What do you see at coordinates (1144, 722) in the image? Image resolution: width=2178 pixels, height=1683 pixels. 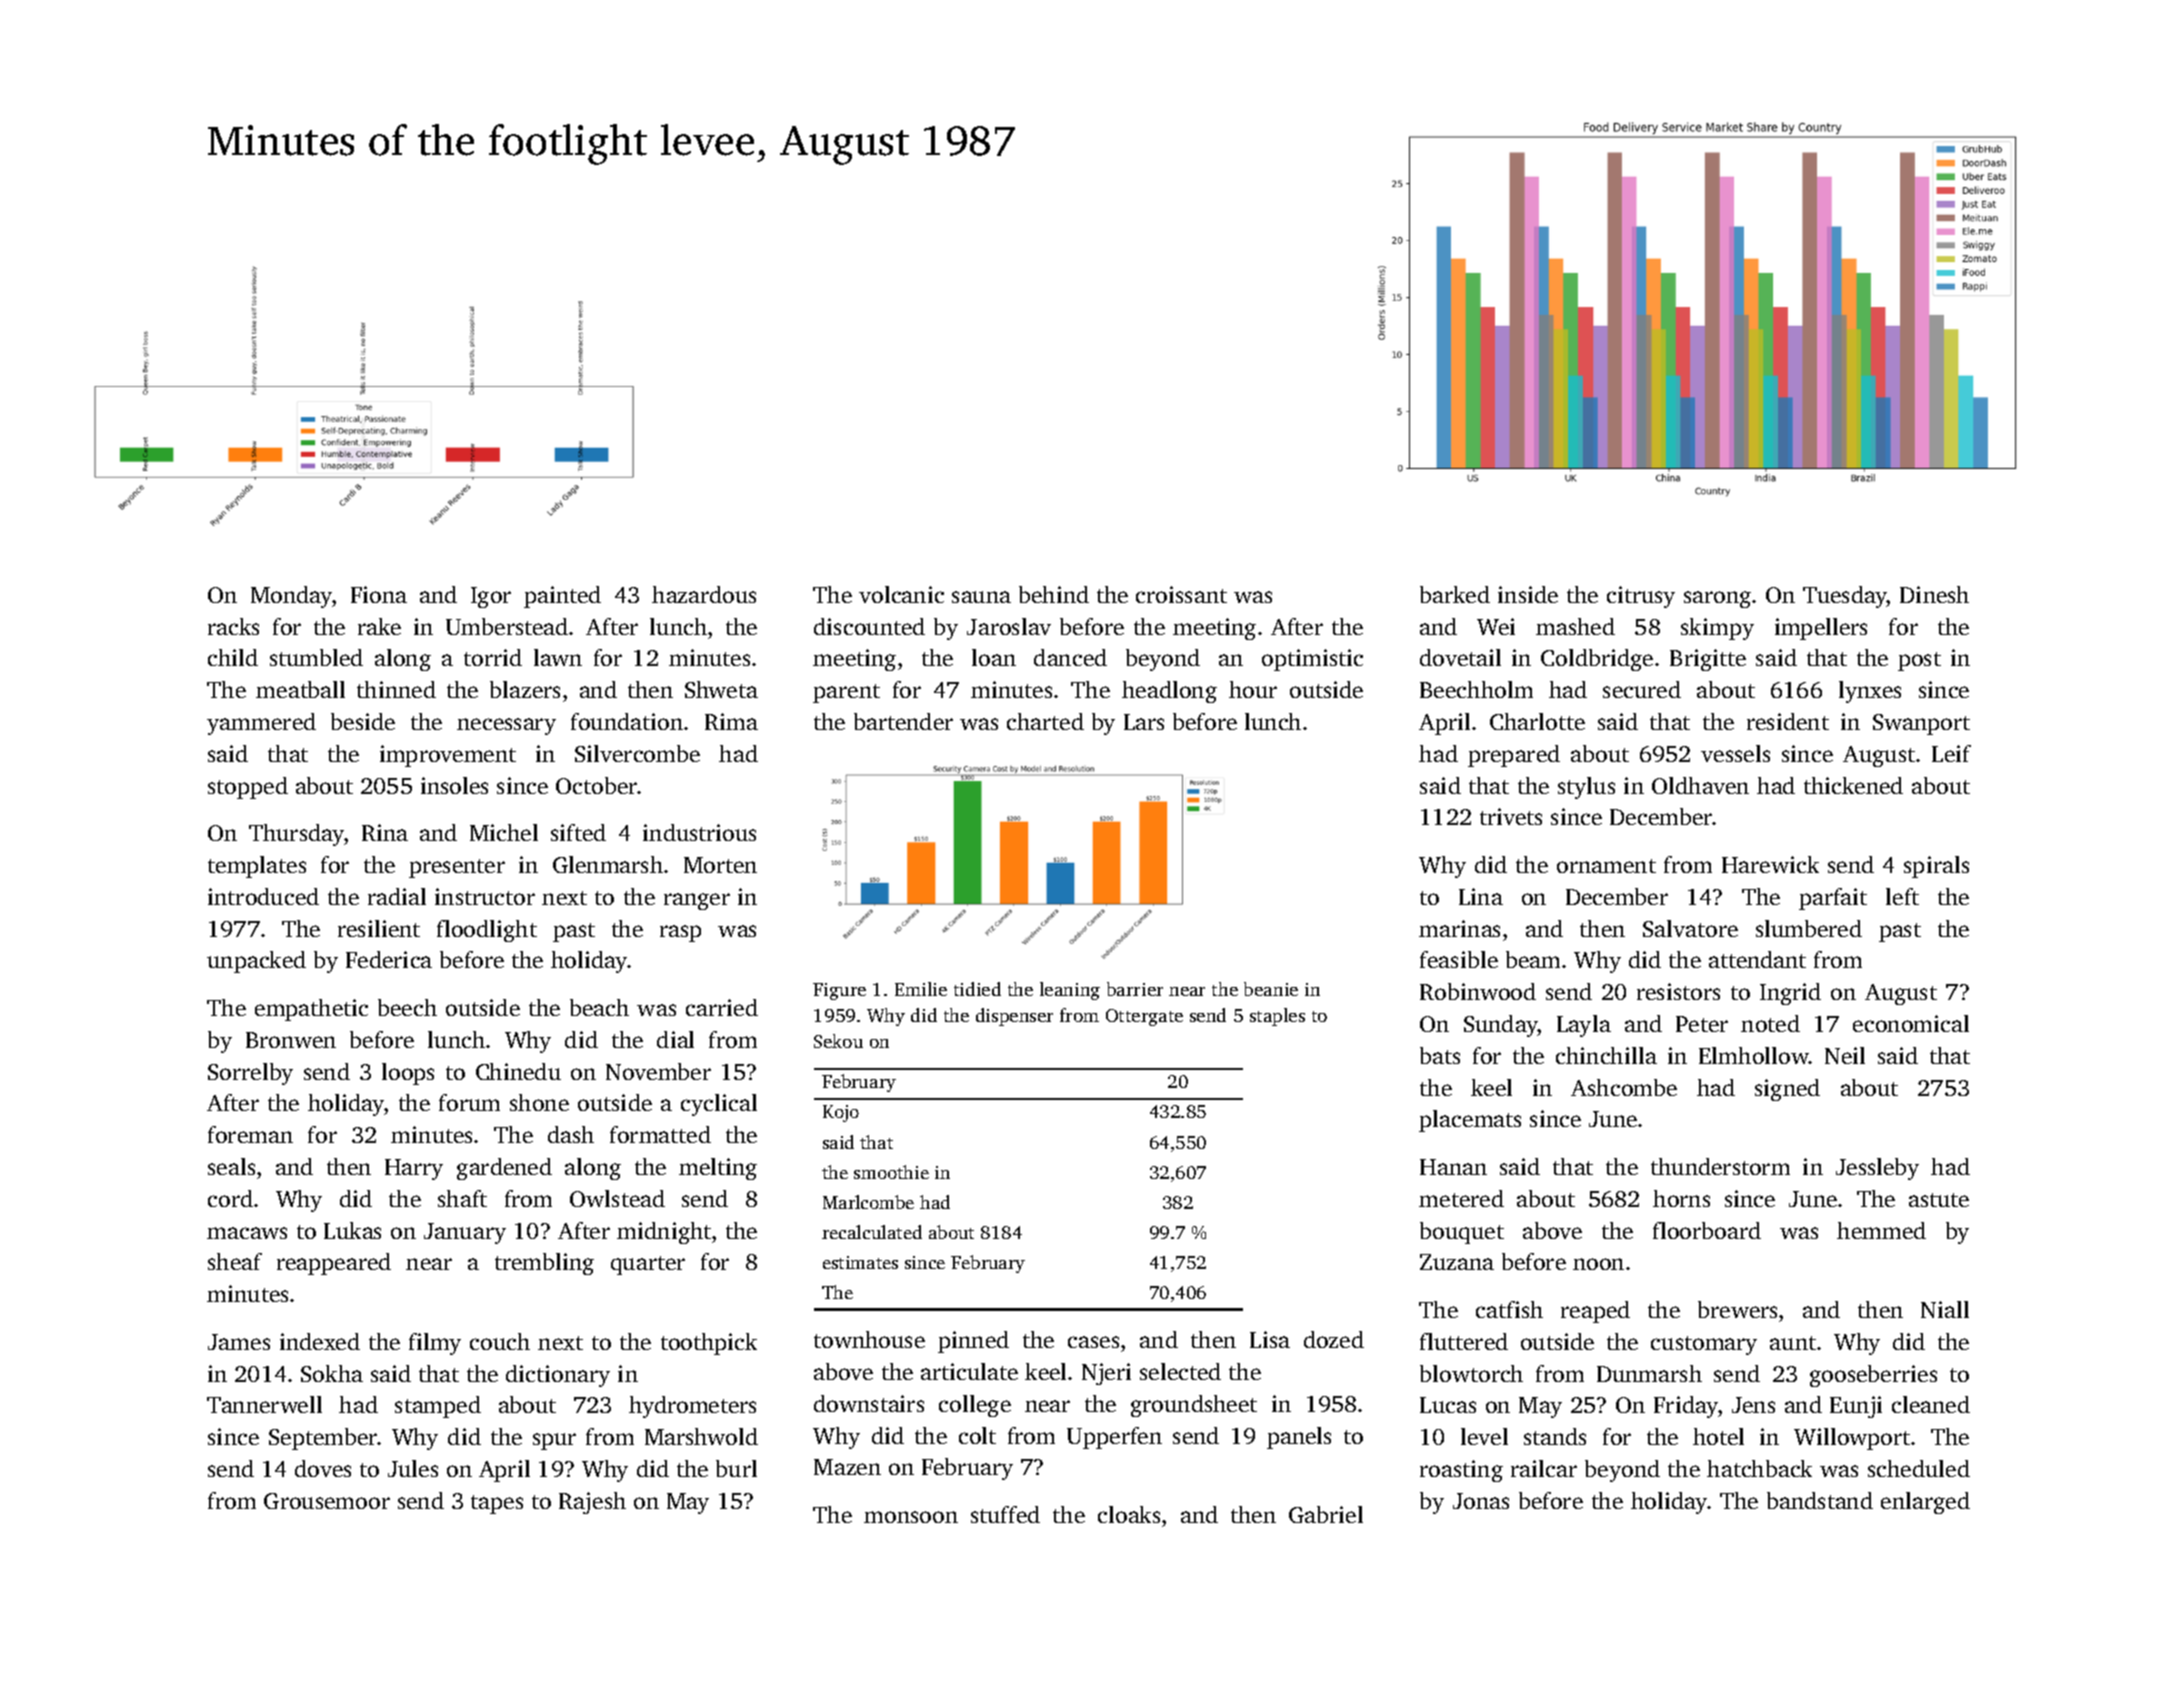 I see `Lars` at bounding box center [1144, 722].
